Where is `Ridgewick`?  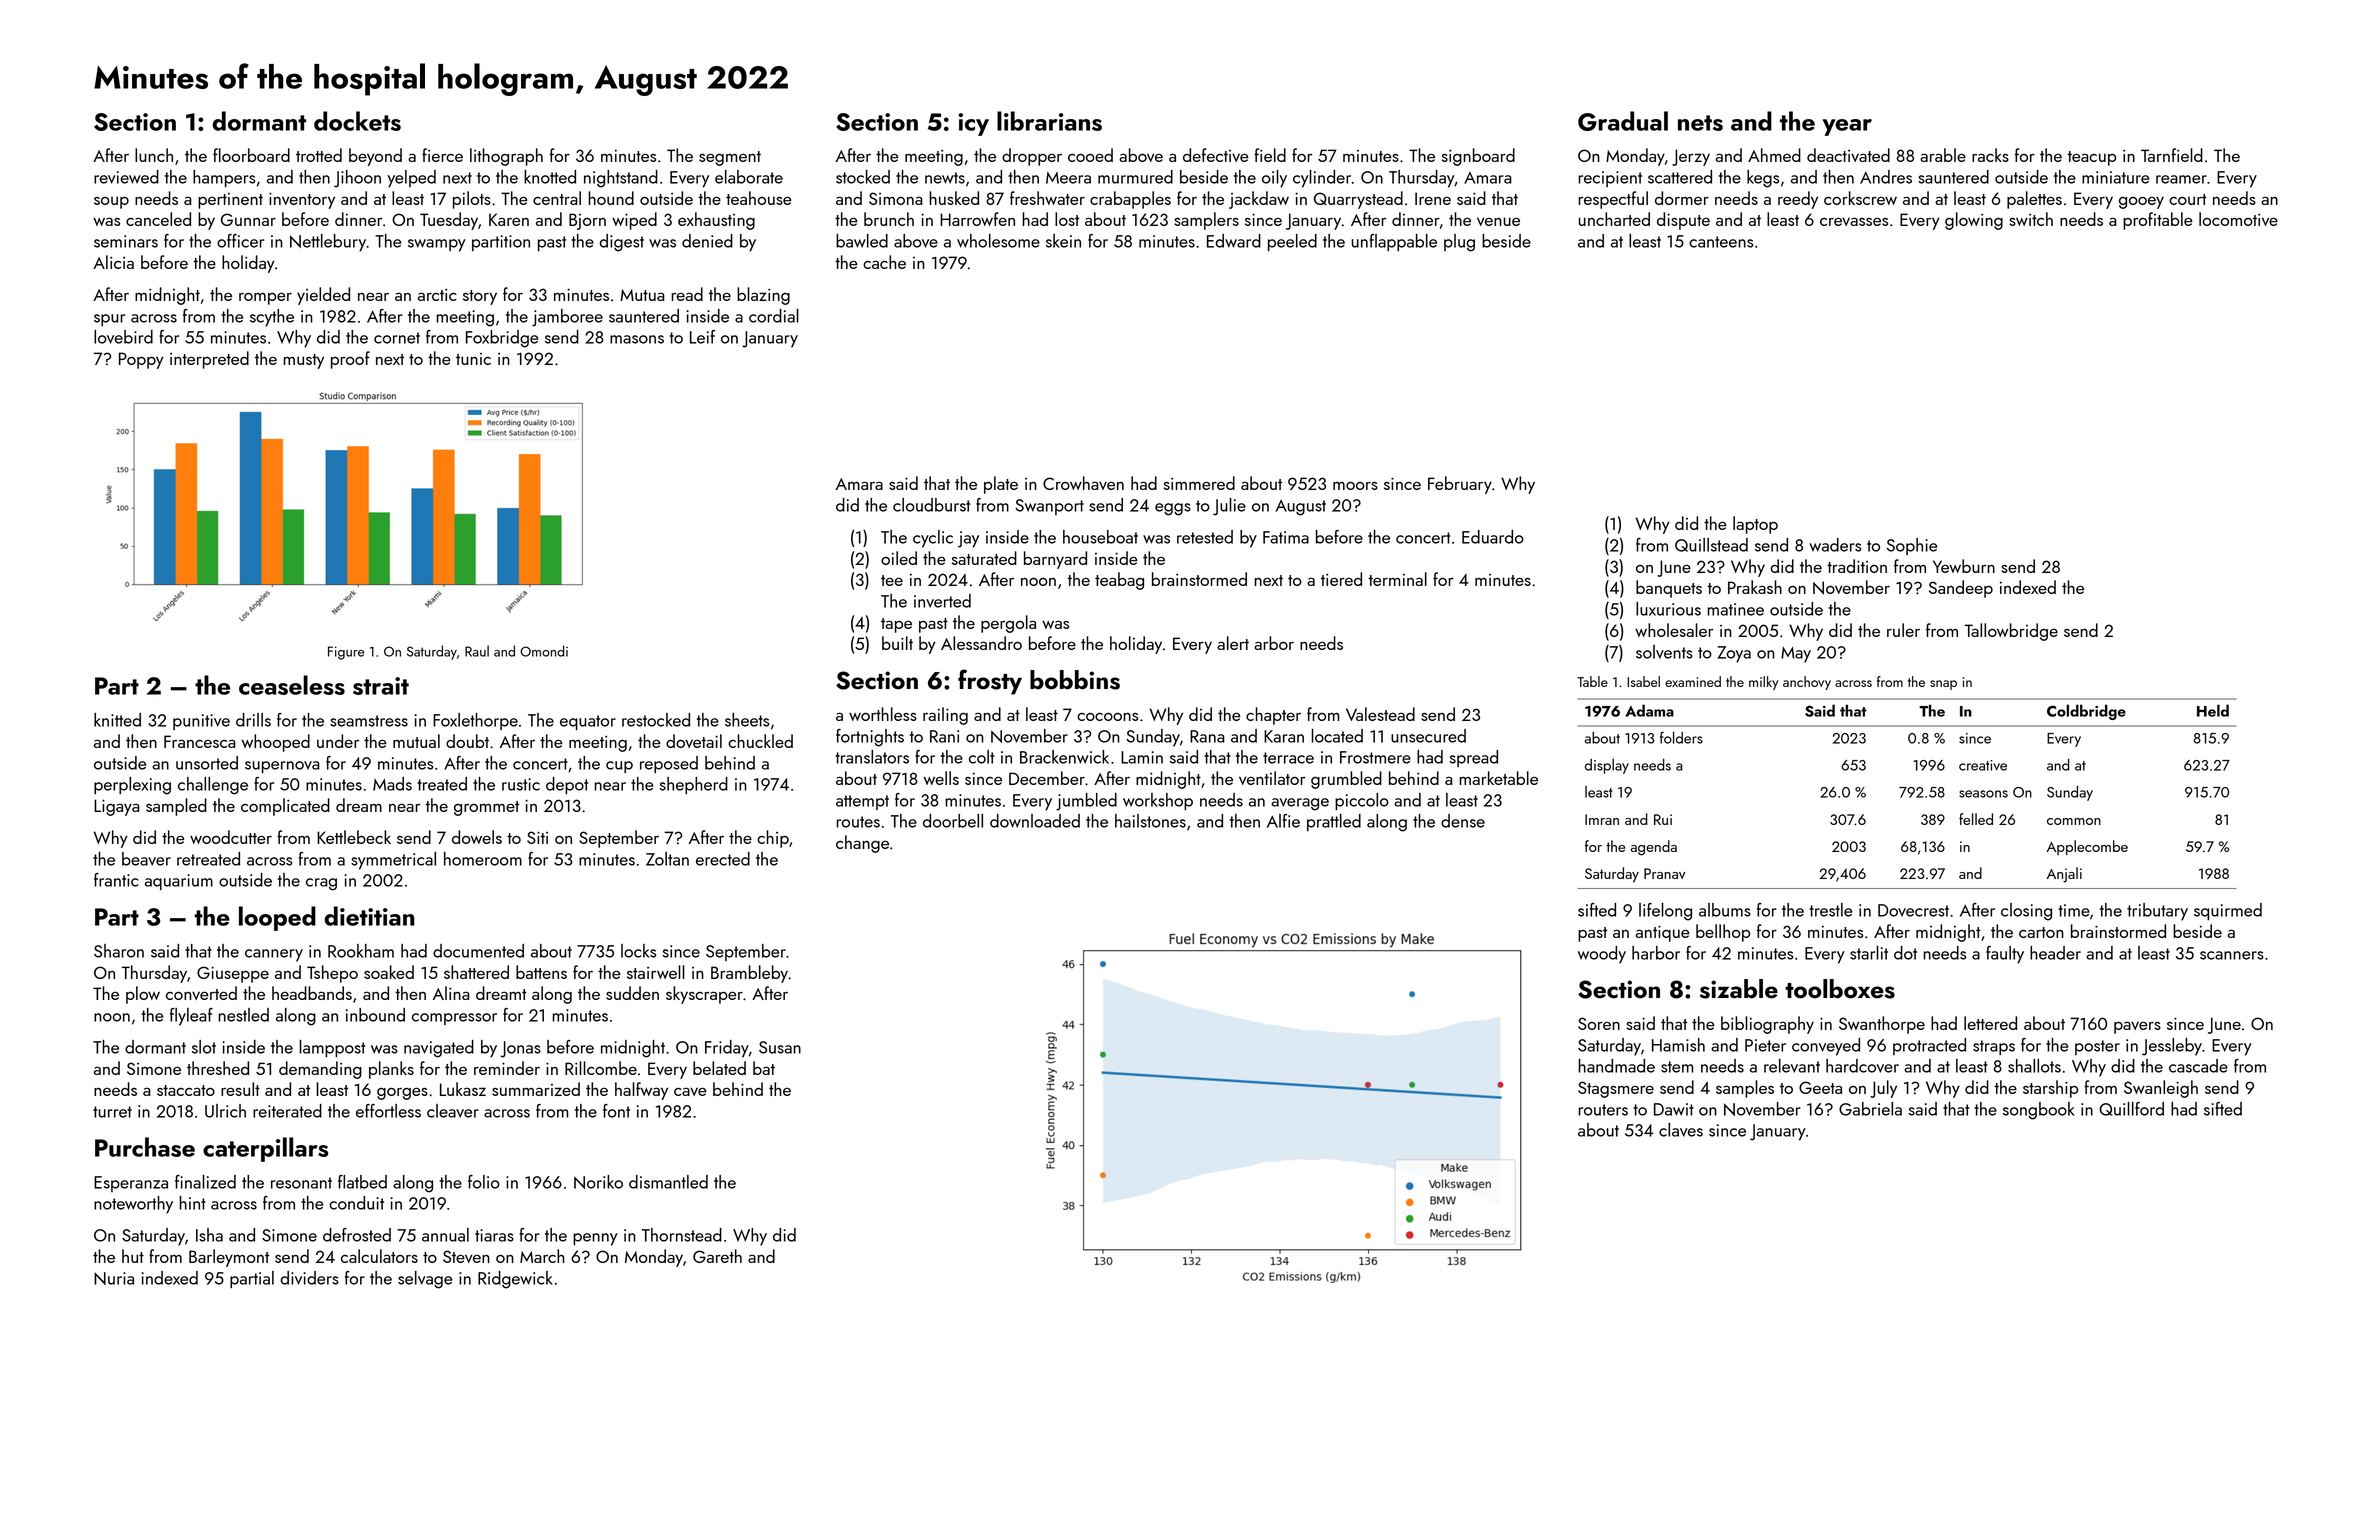
Ridgewick is located at coordinates (515, 1280).
